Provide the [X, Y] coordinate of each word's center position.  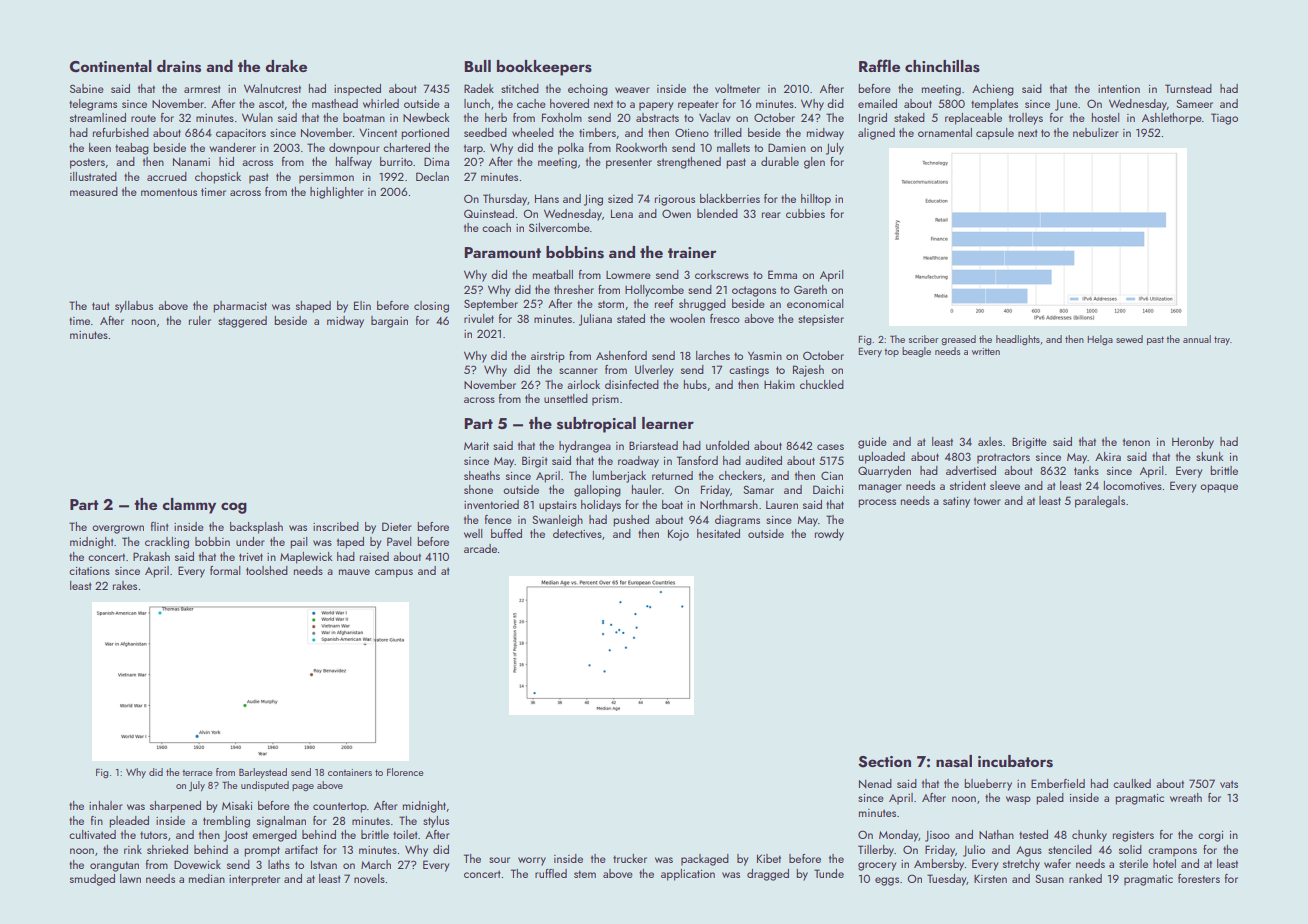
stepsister [821, 320]
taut [101, 306]
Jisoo [937, 836]
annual [1197, 339]
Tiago [1224, 119]
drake [286, 66]
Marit [476, 446]
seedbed [485, 132]
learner [668, 423]
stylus [436, 822]
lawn [130, 878]
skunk [1209, 456]
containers [350, 772]
